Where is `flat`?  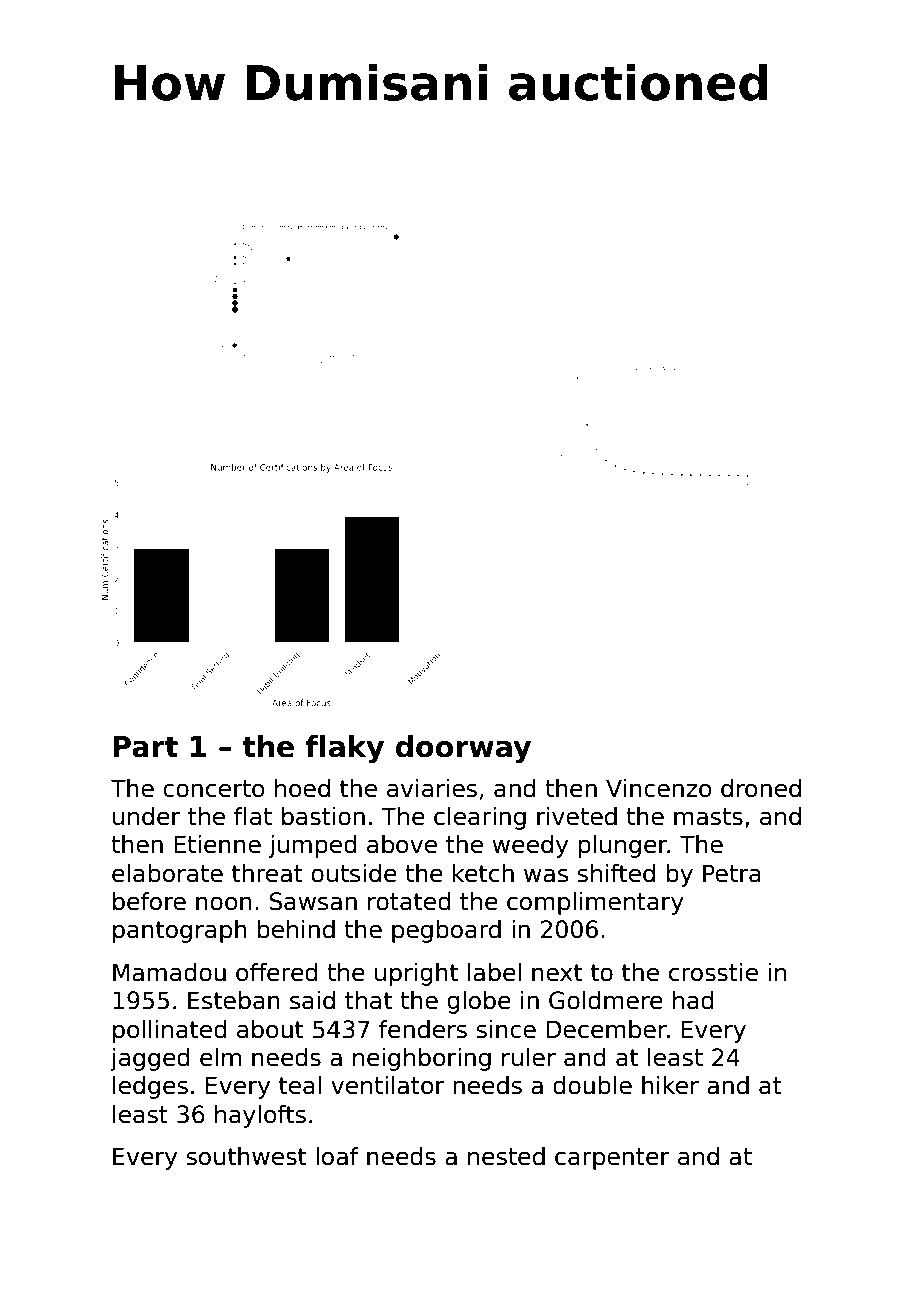 flat is located at coordinates (253, 816).
